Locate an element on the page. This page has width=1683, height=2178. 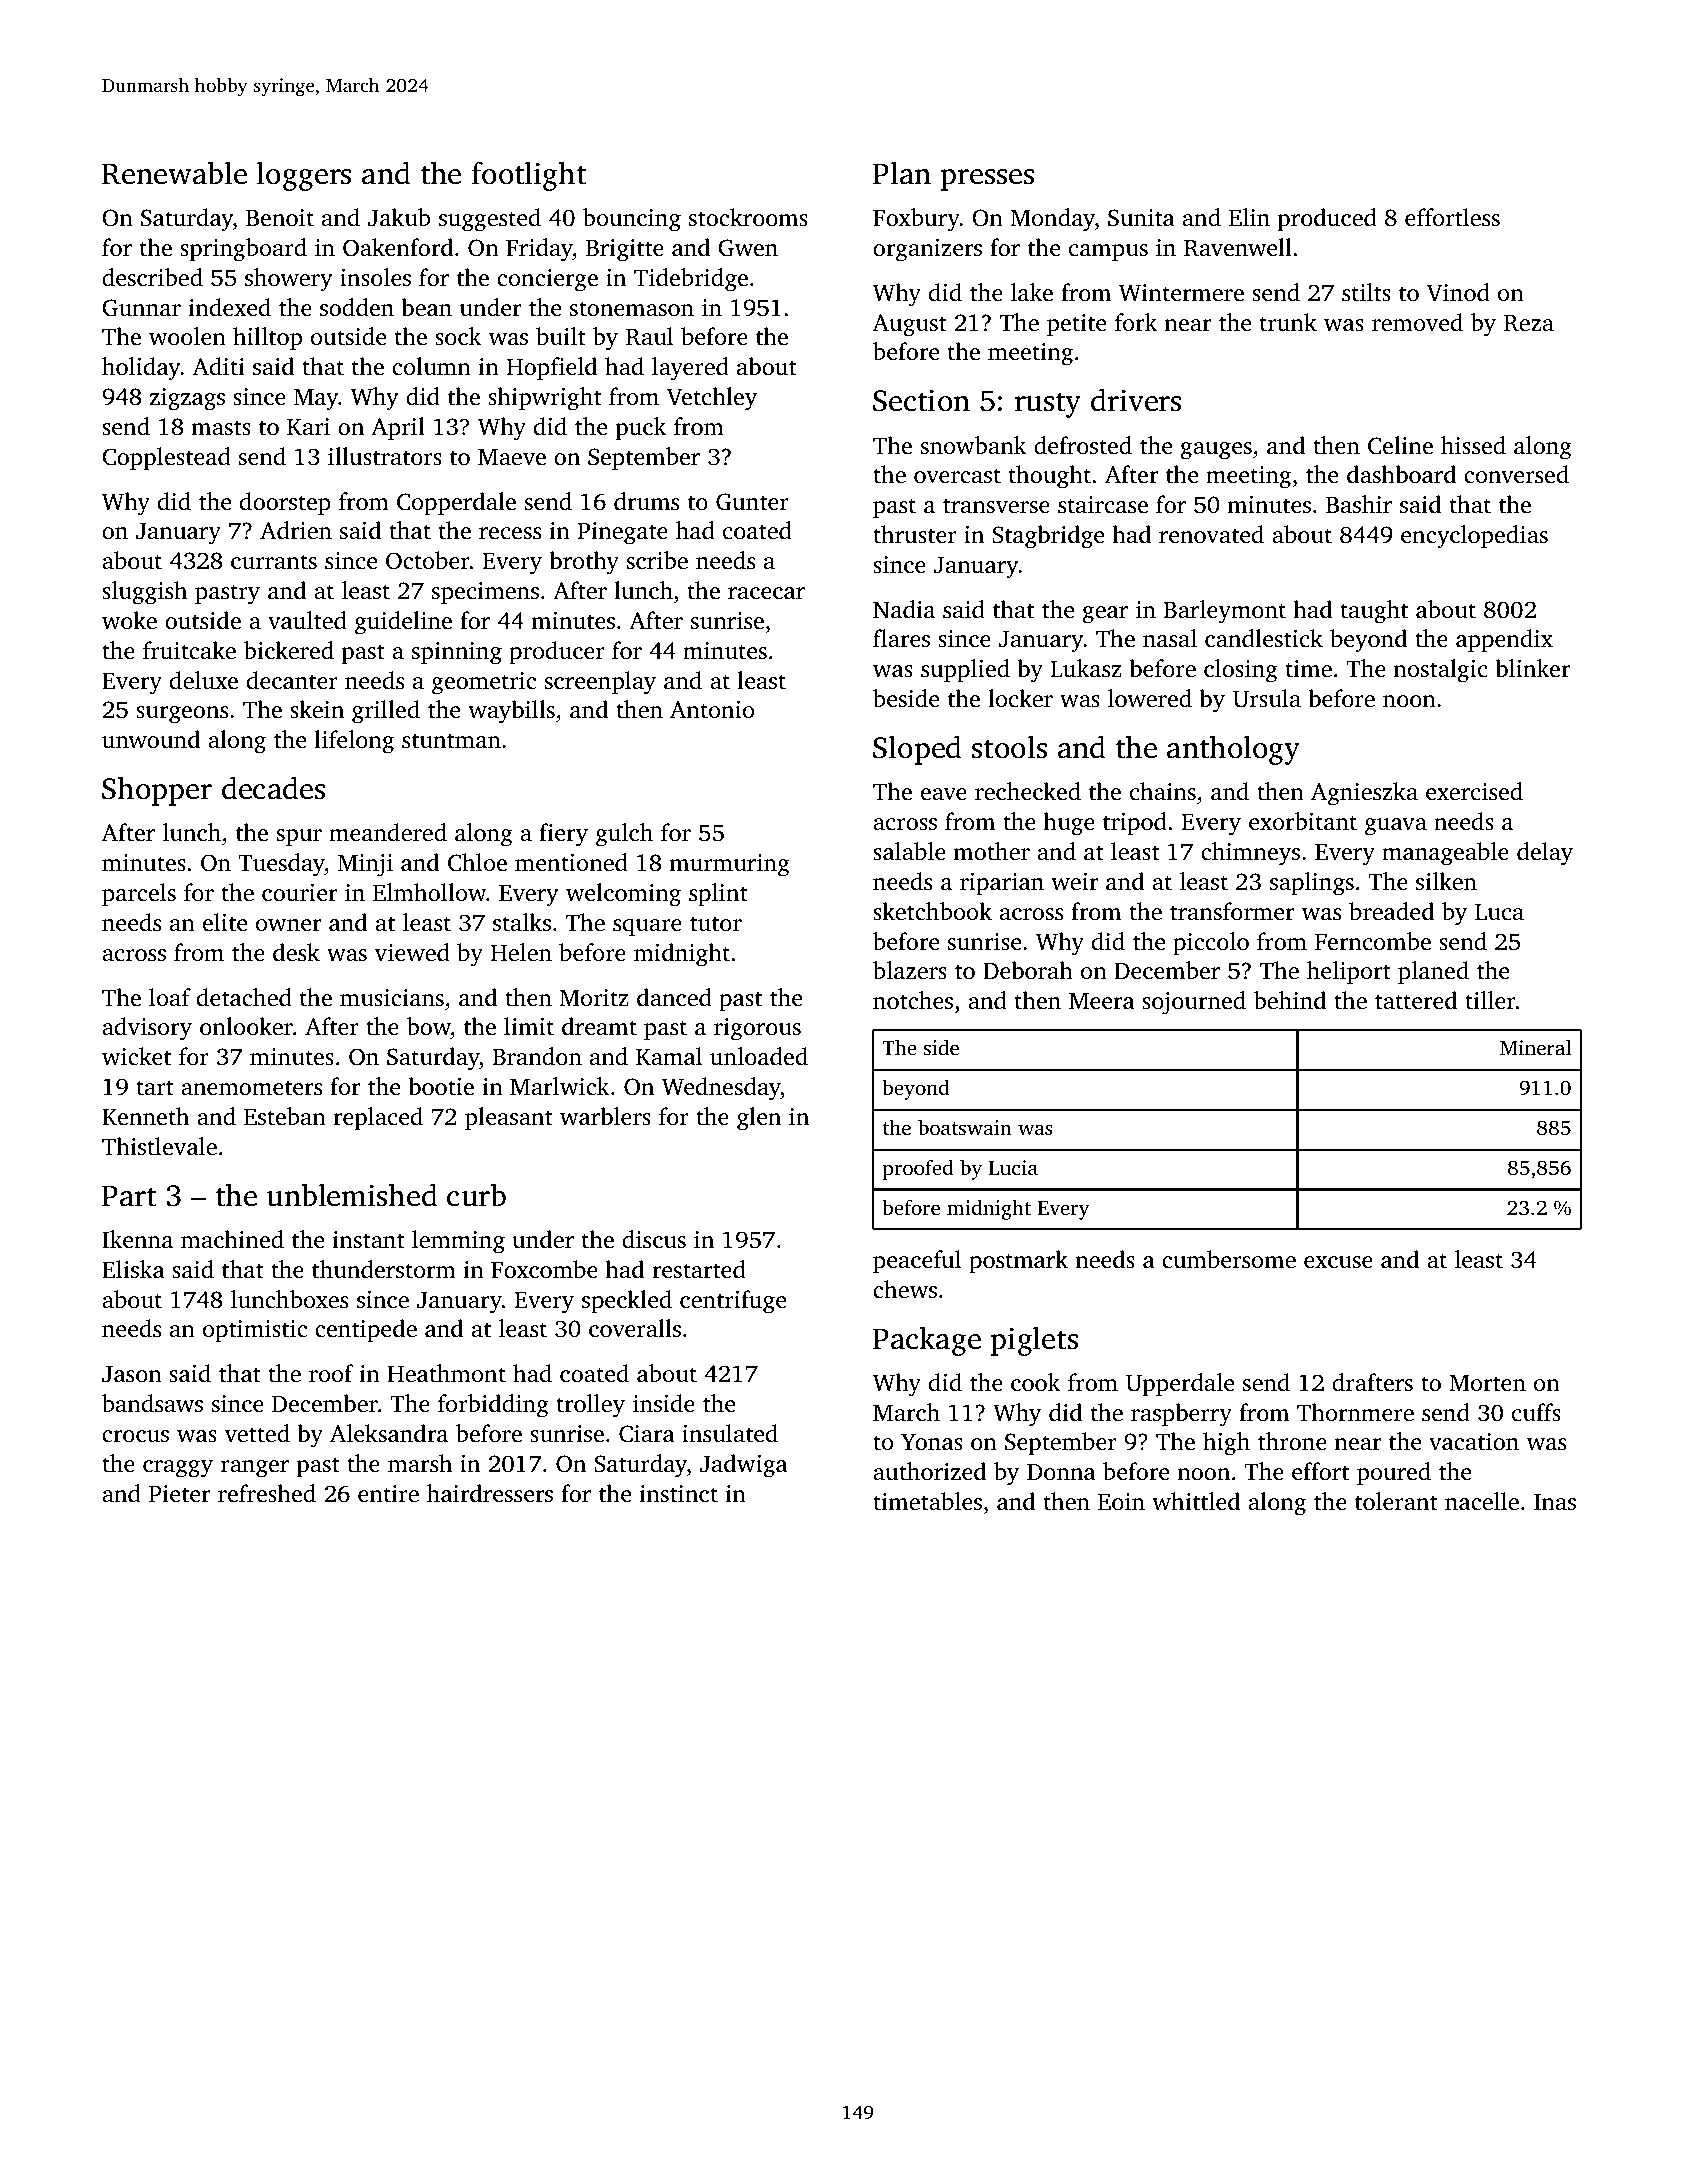
sojourned is located at coordinates (1194, 1003).
